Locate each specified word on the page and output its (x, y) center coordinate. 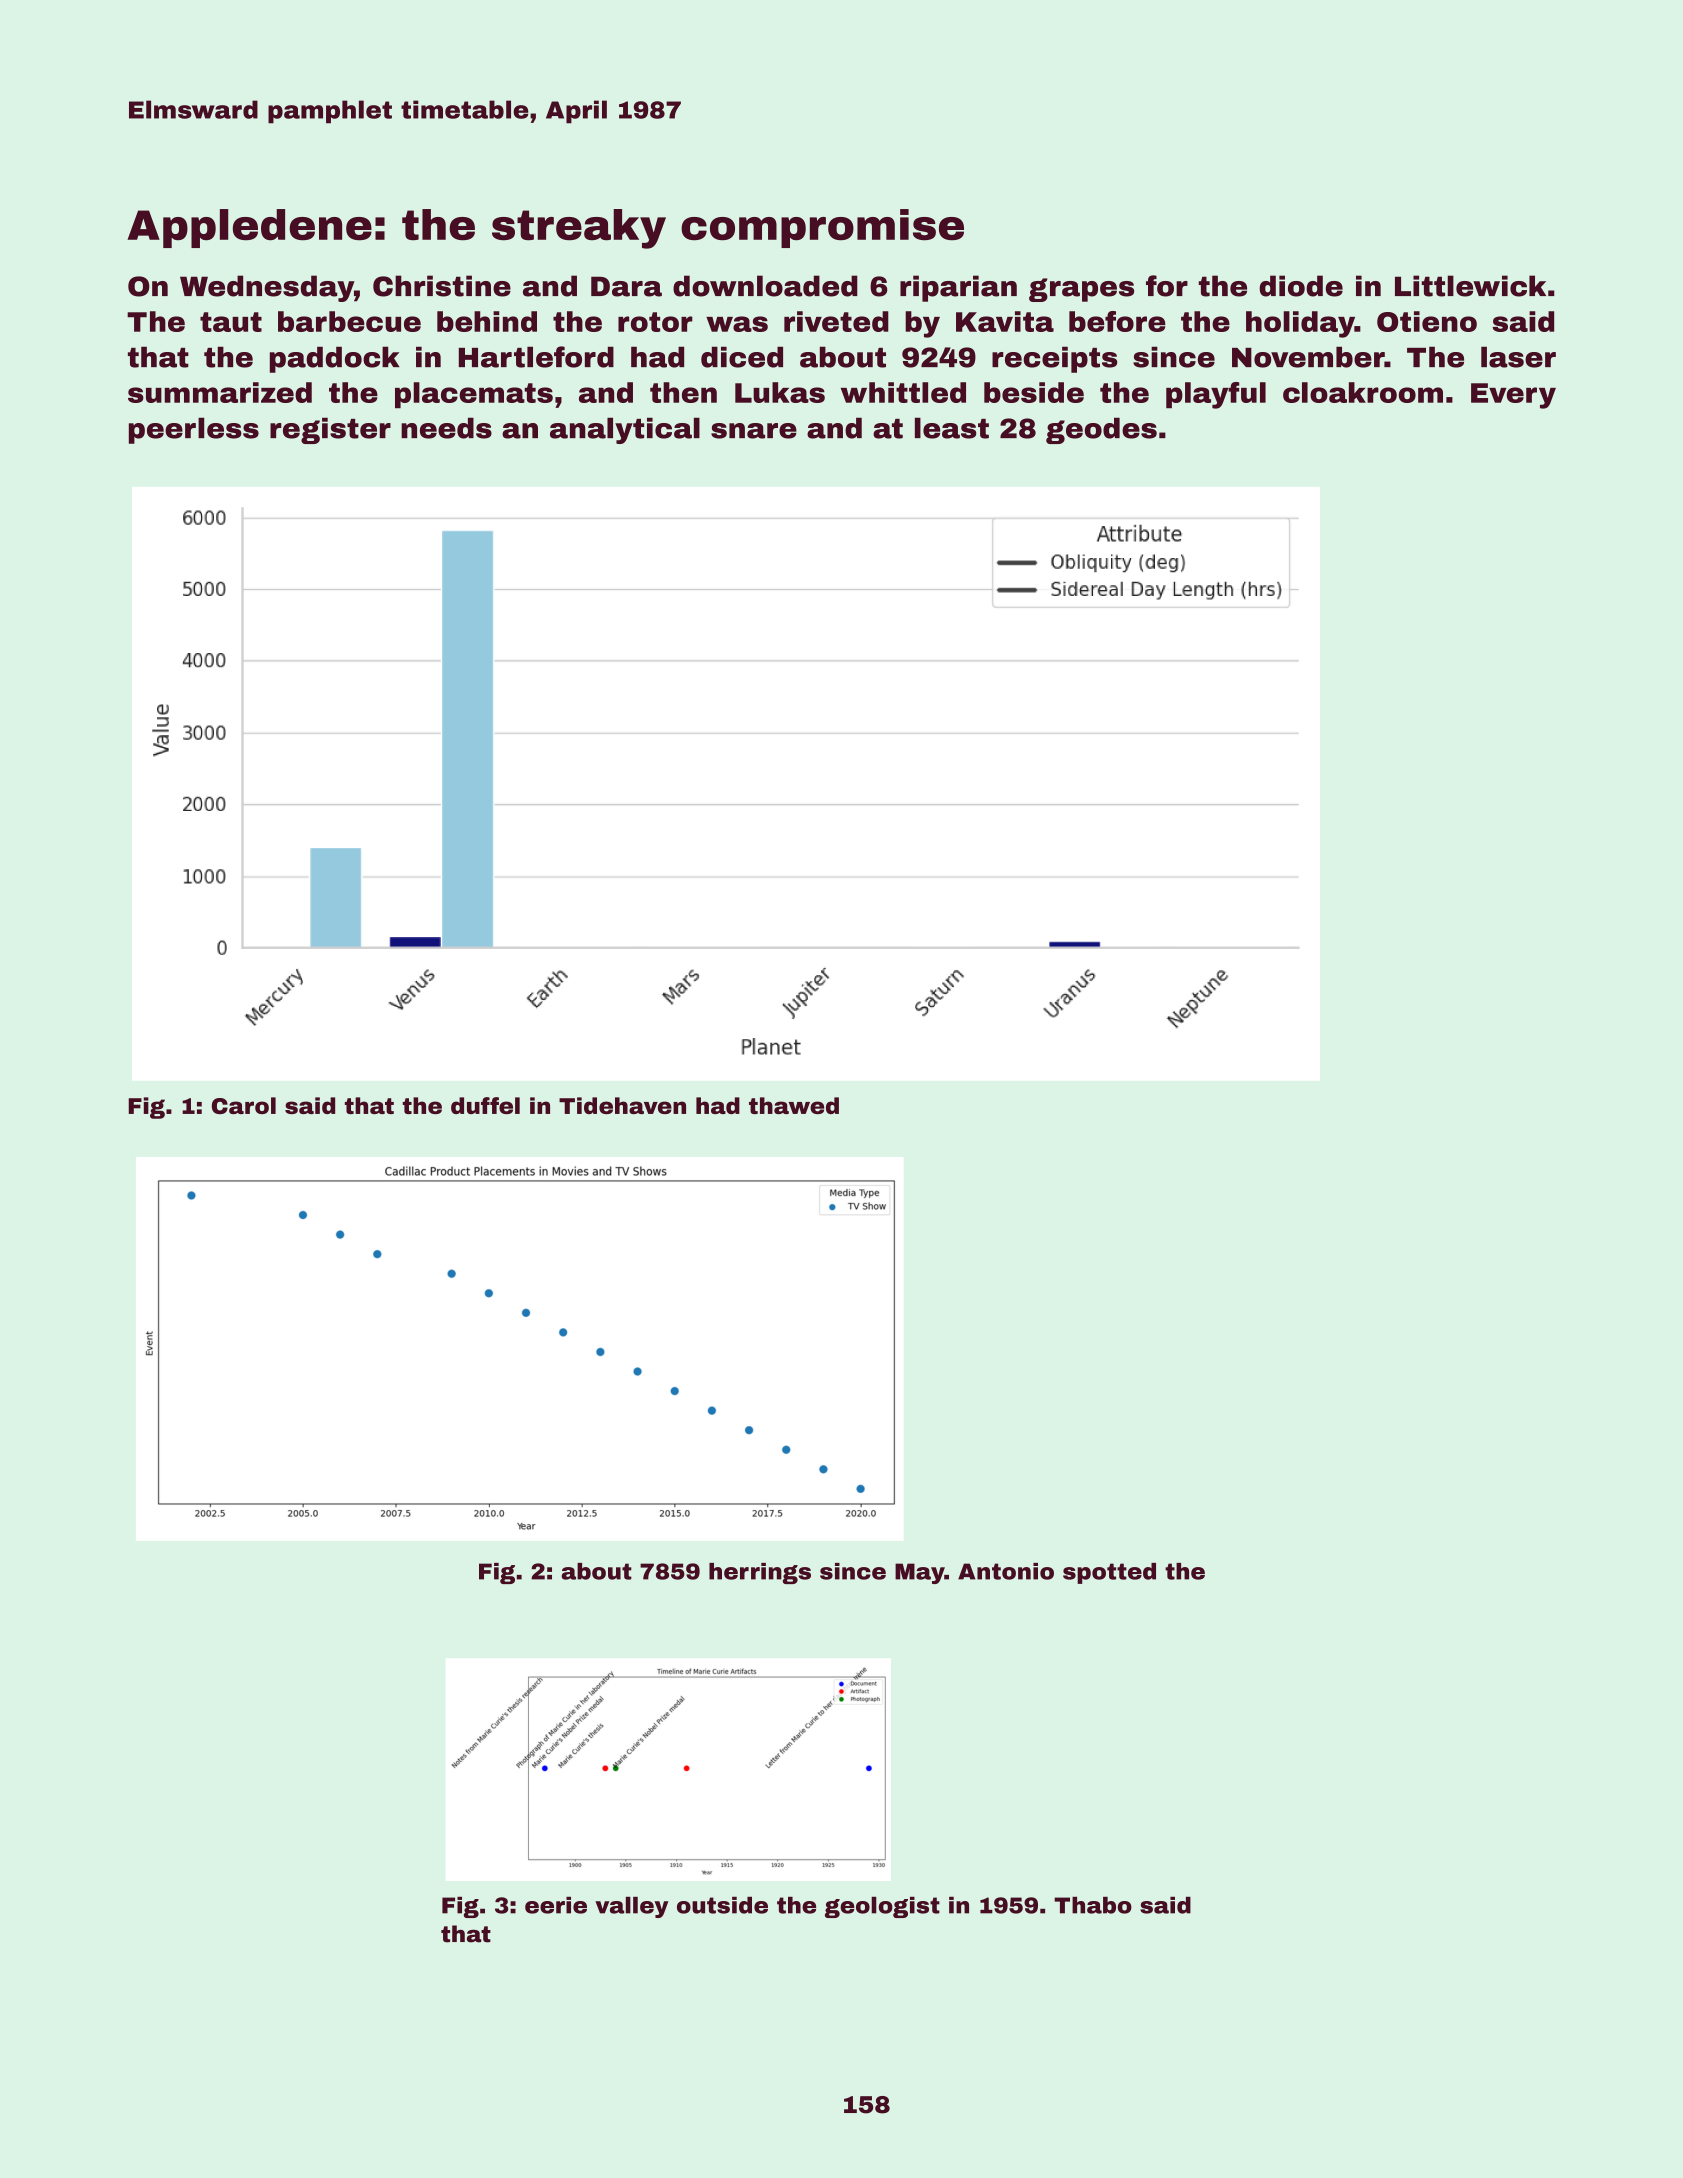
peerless (194, 430)
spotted (1109, 1573)
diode (1301, 286)
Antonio (1006, 1571)
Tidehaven (622, 1105)
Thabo (1093, 1905)
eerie (556, 1905)
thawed (794, 1105)
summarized (220, 392)
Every (1513, 396)
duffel (485, 1105)
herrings (760, 1573)
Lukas (780, 392)
